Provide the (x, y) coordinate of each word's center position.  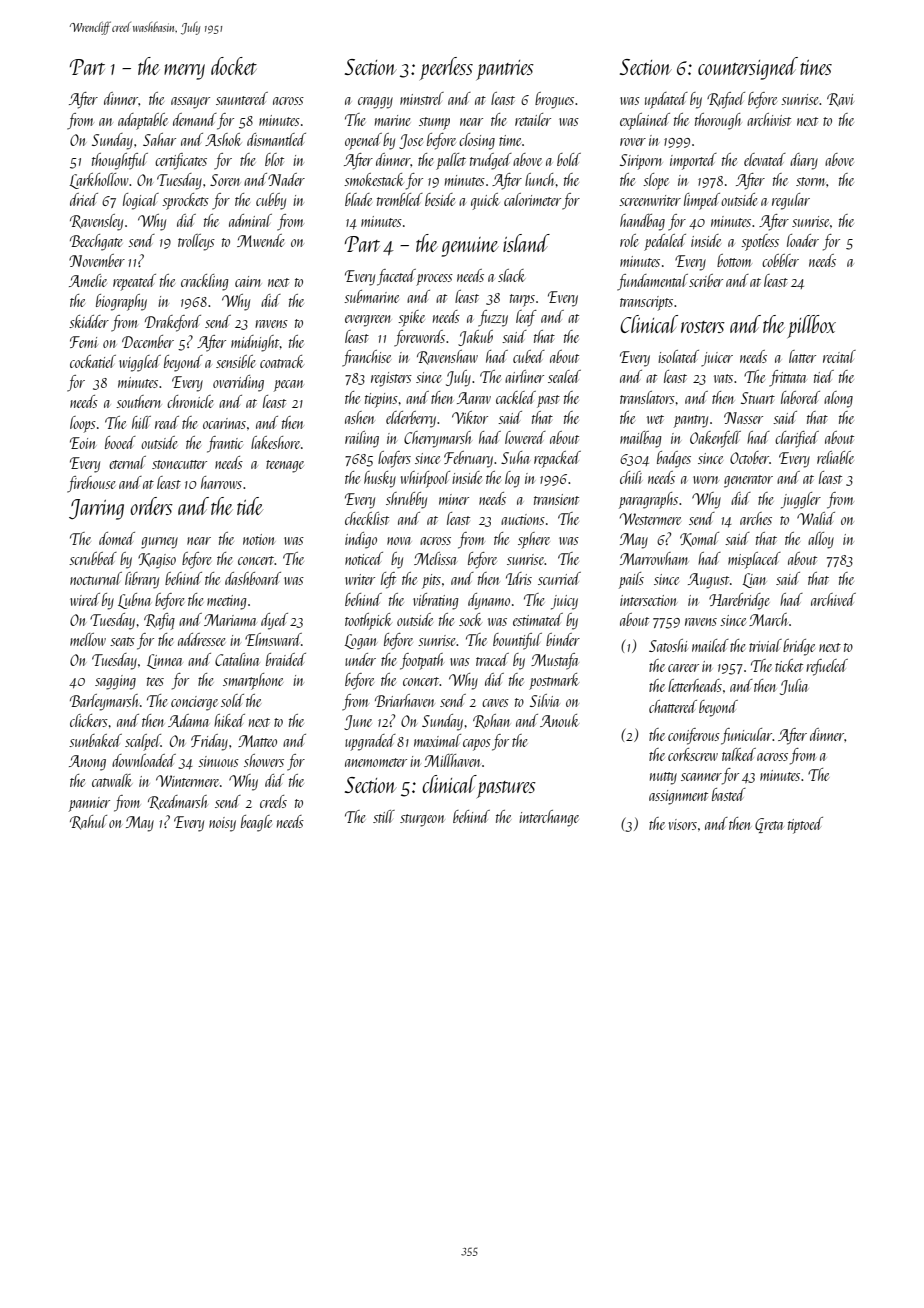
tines (816, 67)
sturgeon (422, 820)
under (360, 659)
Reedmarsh (178, 802)
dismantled (276, 139)
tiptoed (805, 825)
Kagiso (157, 561)
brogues (554, 100)
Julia (794, 687)
